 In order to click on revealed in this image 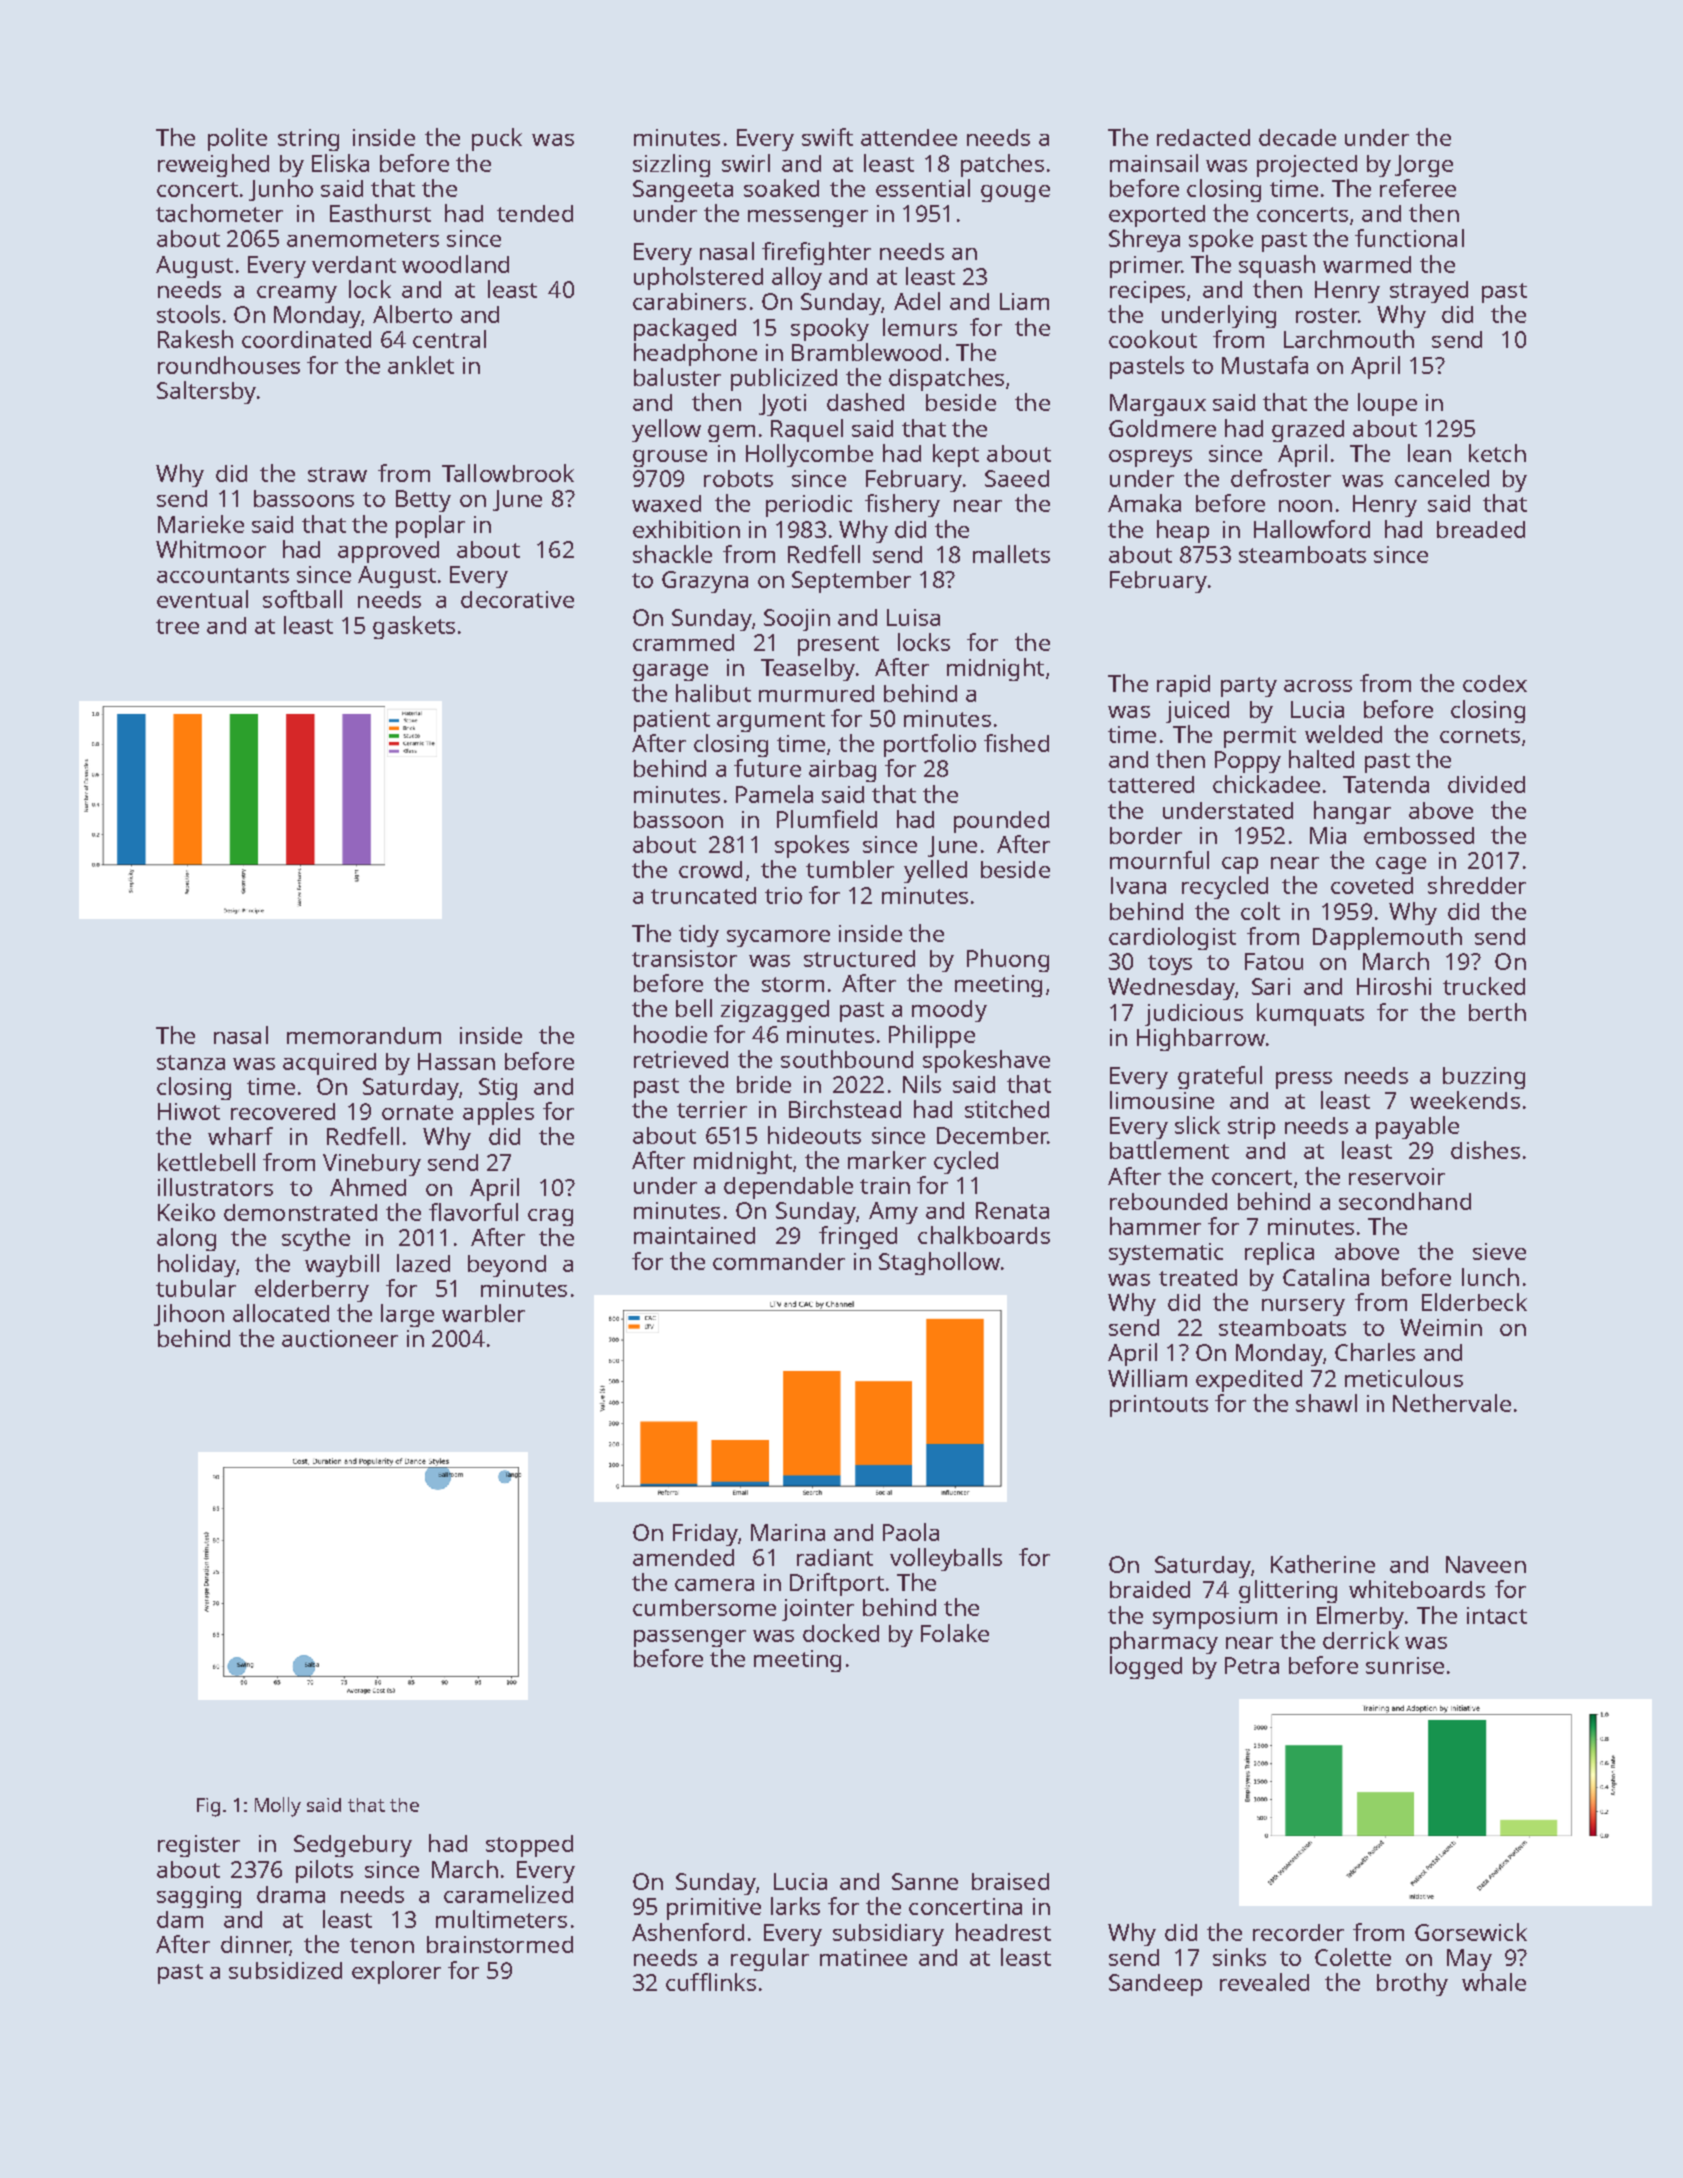, I will do `click(1264, 1982)`.
